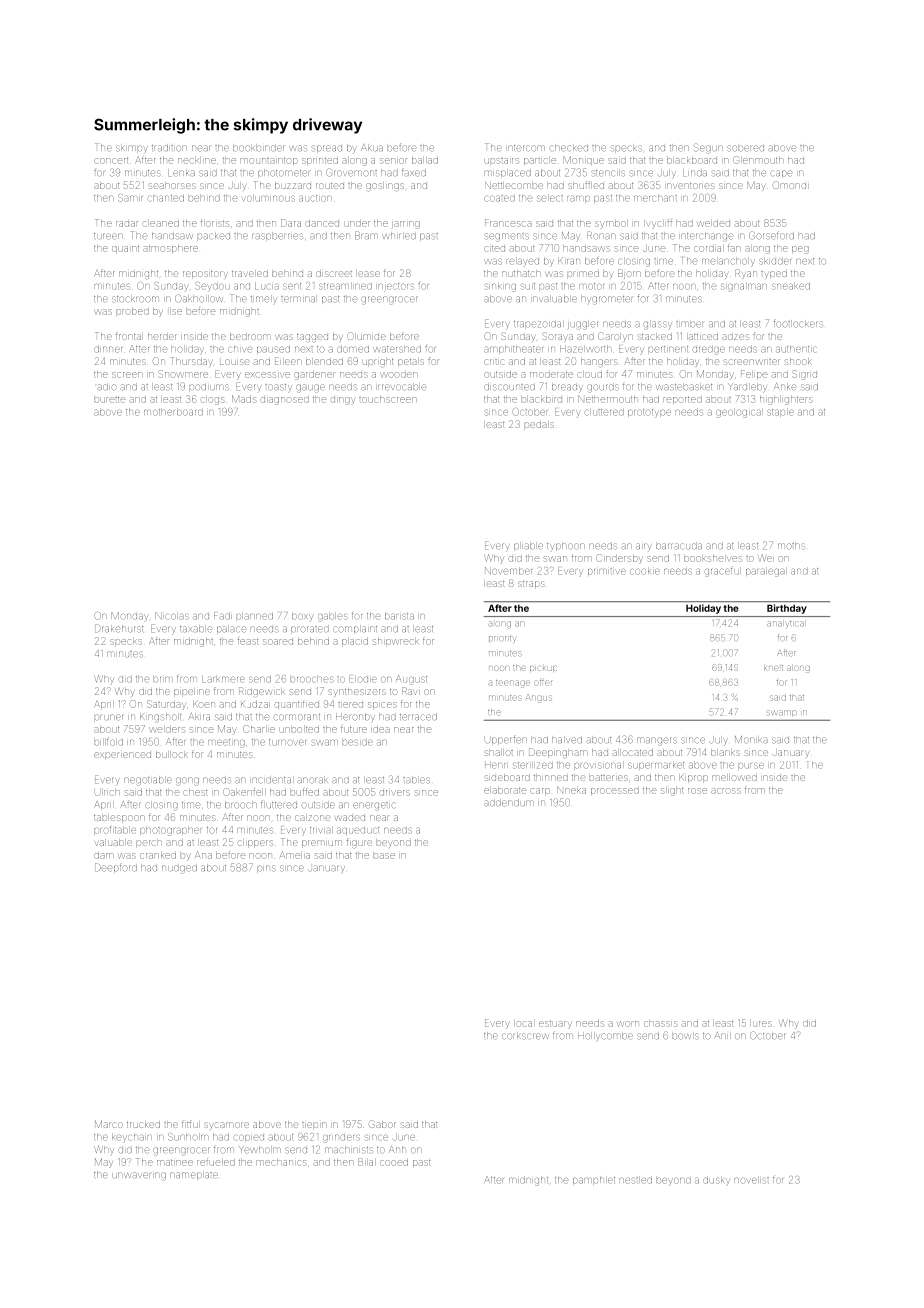 Image resolution: width=924 pixels, height=1308 pixels. Describe the element at coordinates (713, 224) in the page. I see `welded` at that location.
